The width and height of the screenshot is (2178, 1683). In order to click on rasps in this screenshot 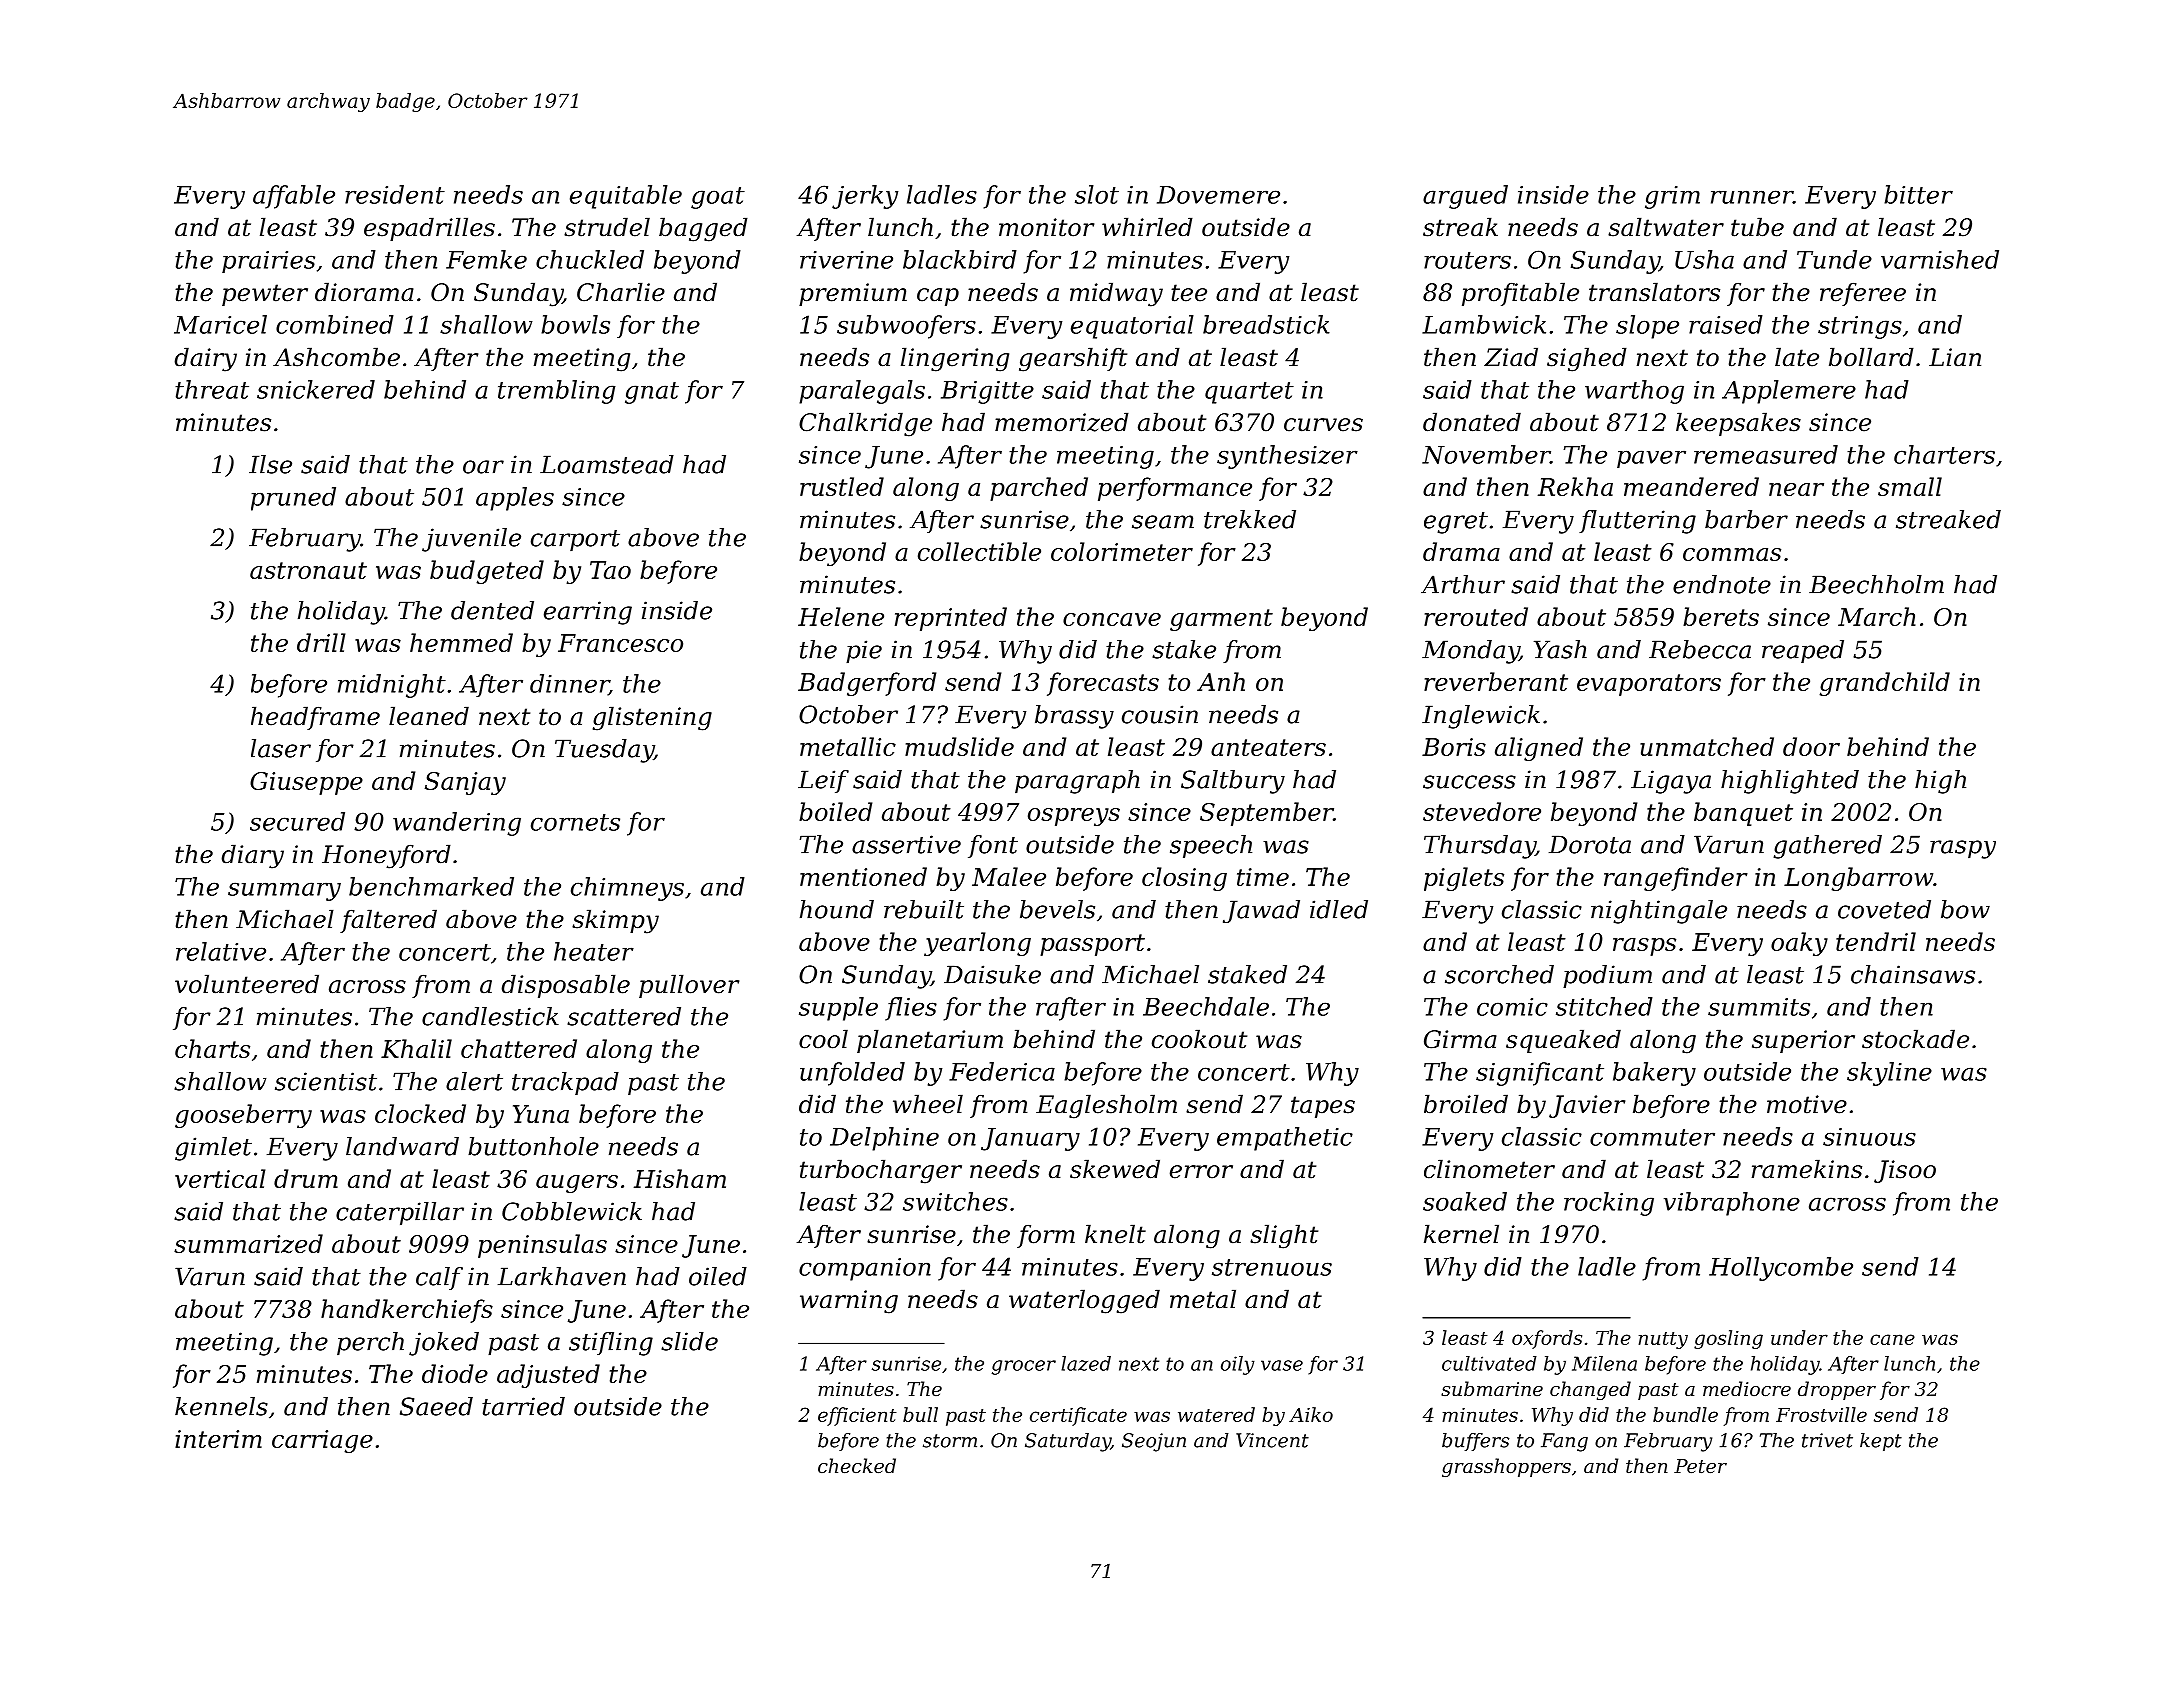, I will do `click(1644, 947)`.
